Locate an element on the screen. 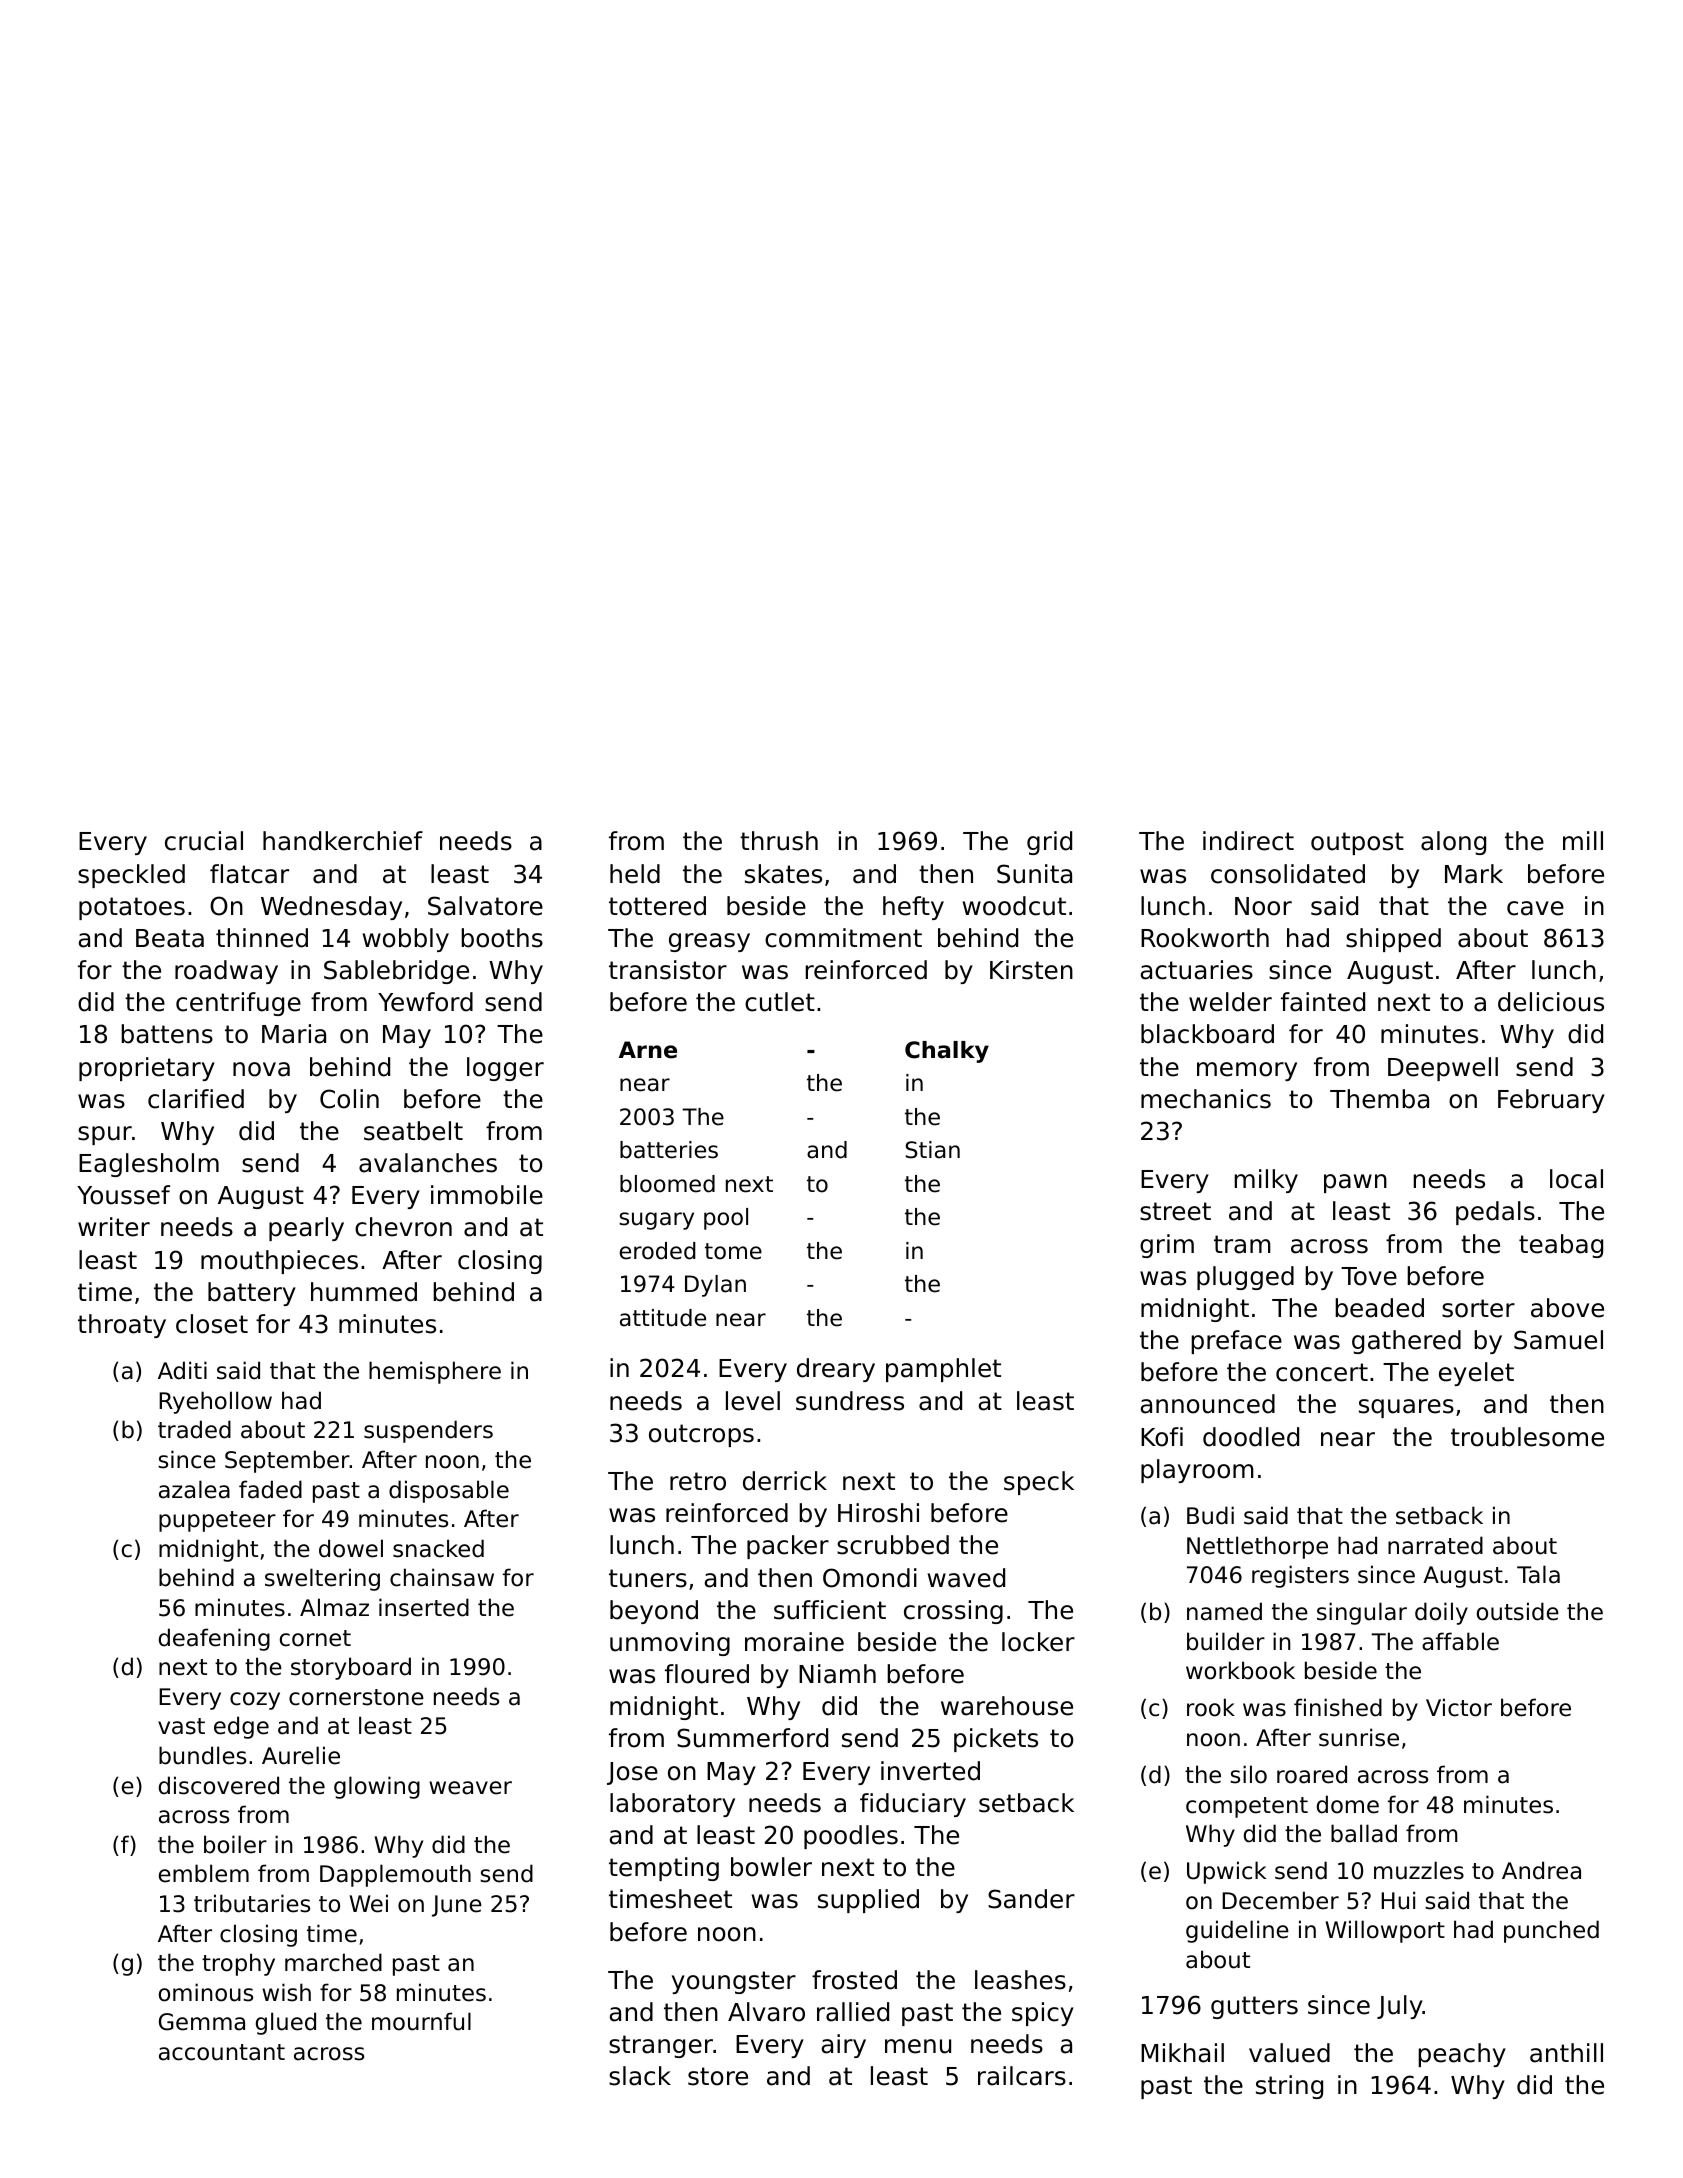 The width and height of the screenshot is (1683, 2178). pickets is located at coordinates (996, 1740).
